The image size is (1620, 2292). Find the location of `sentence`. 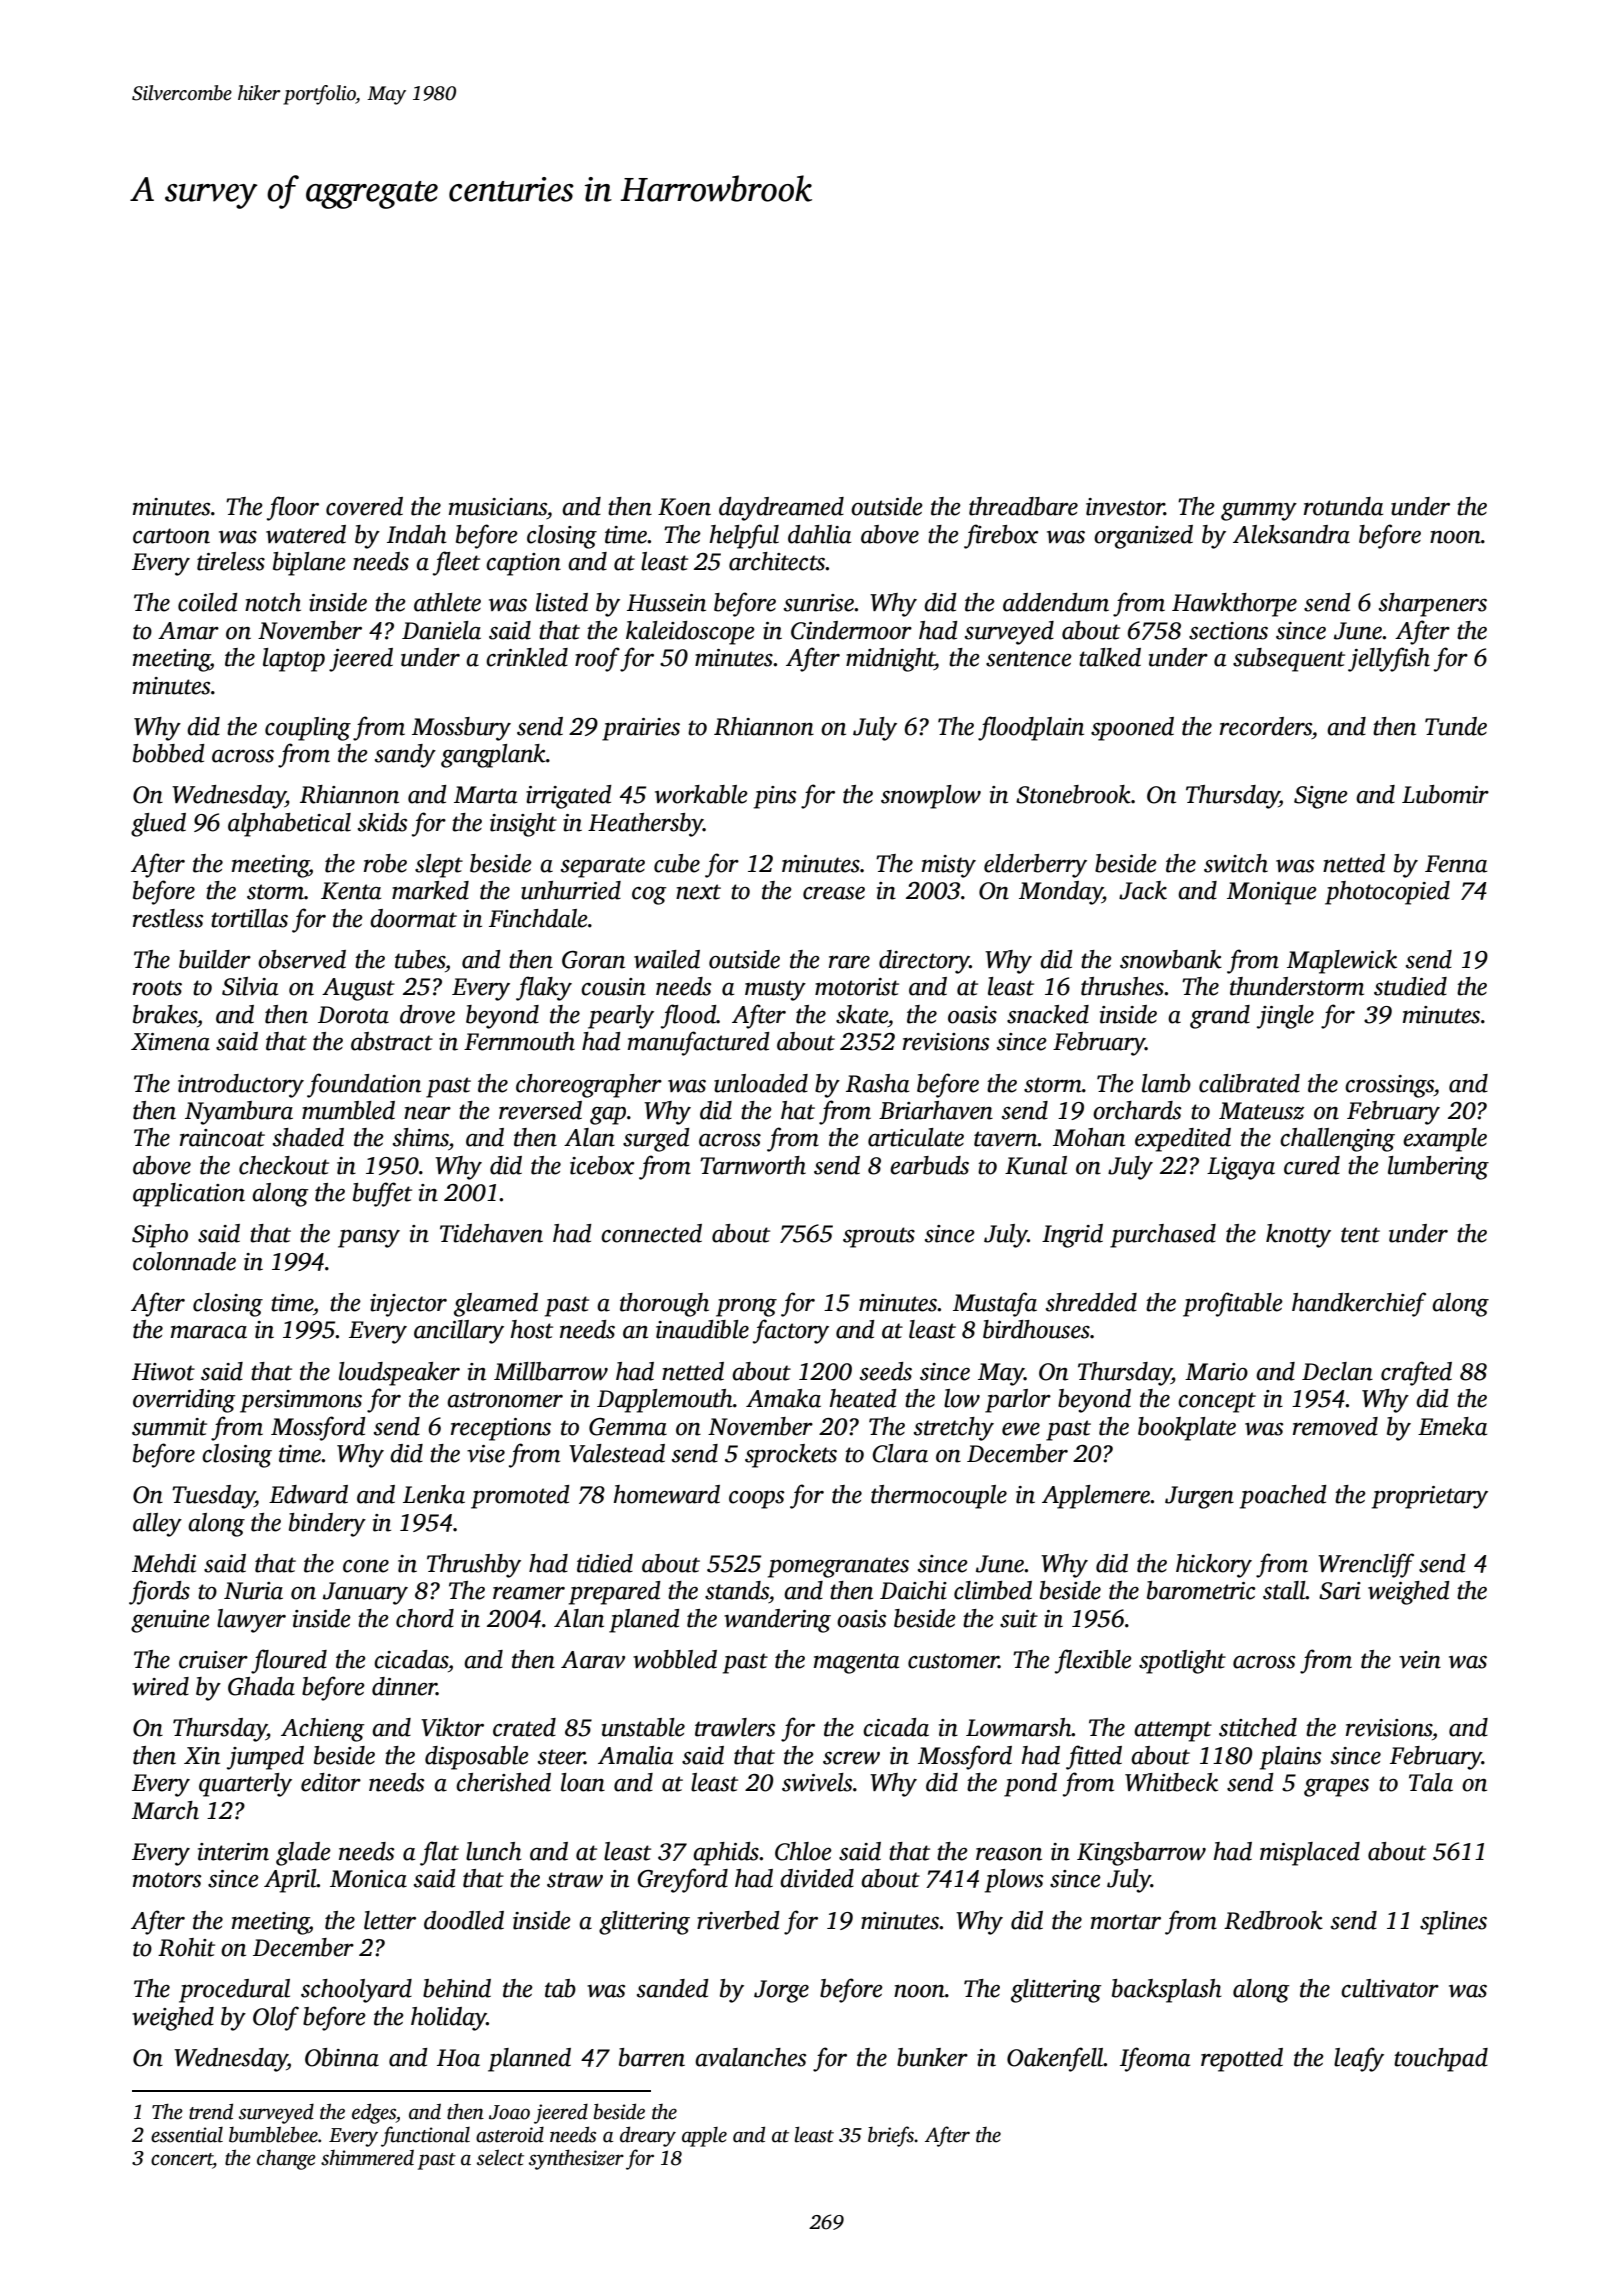

sentence is located at coordinates (1029, 659).
